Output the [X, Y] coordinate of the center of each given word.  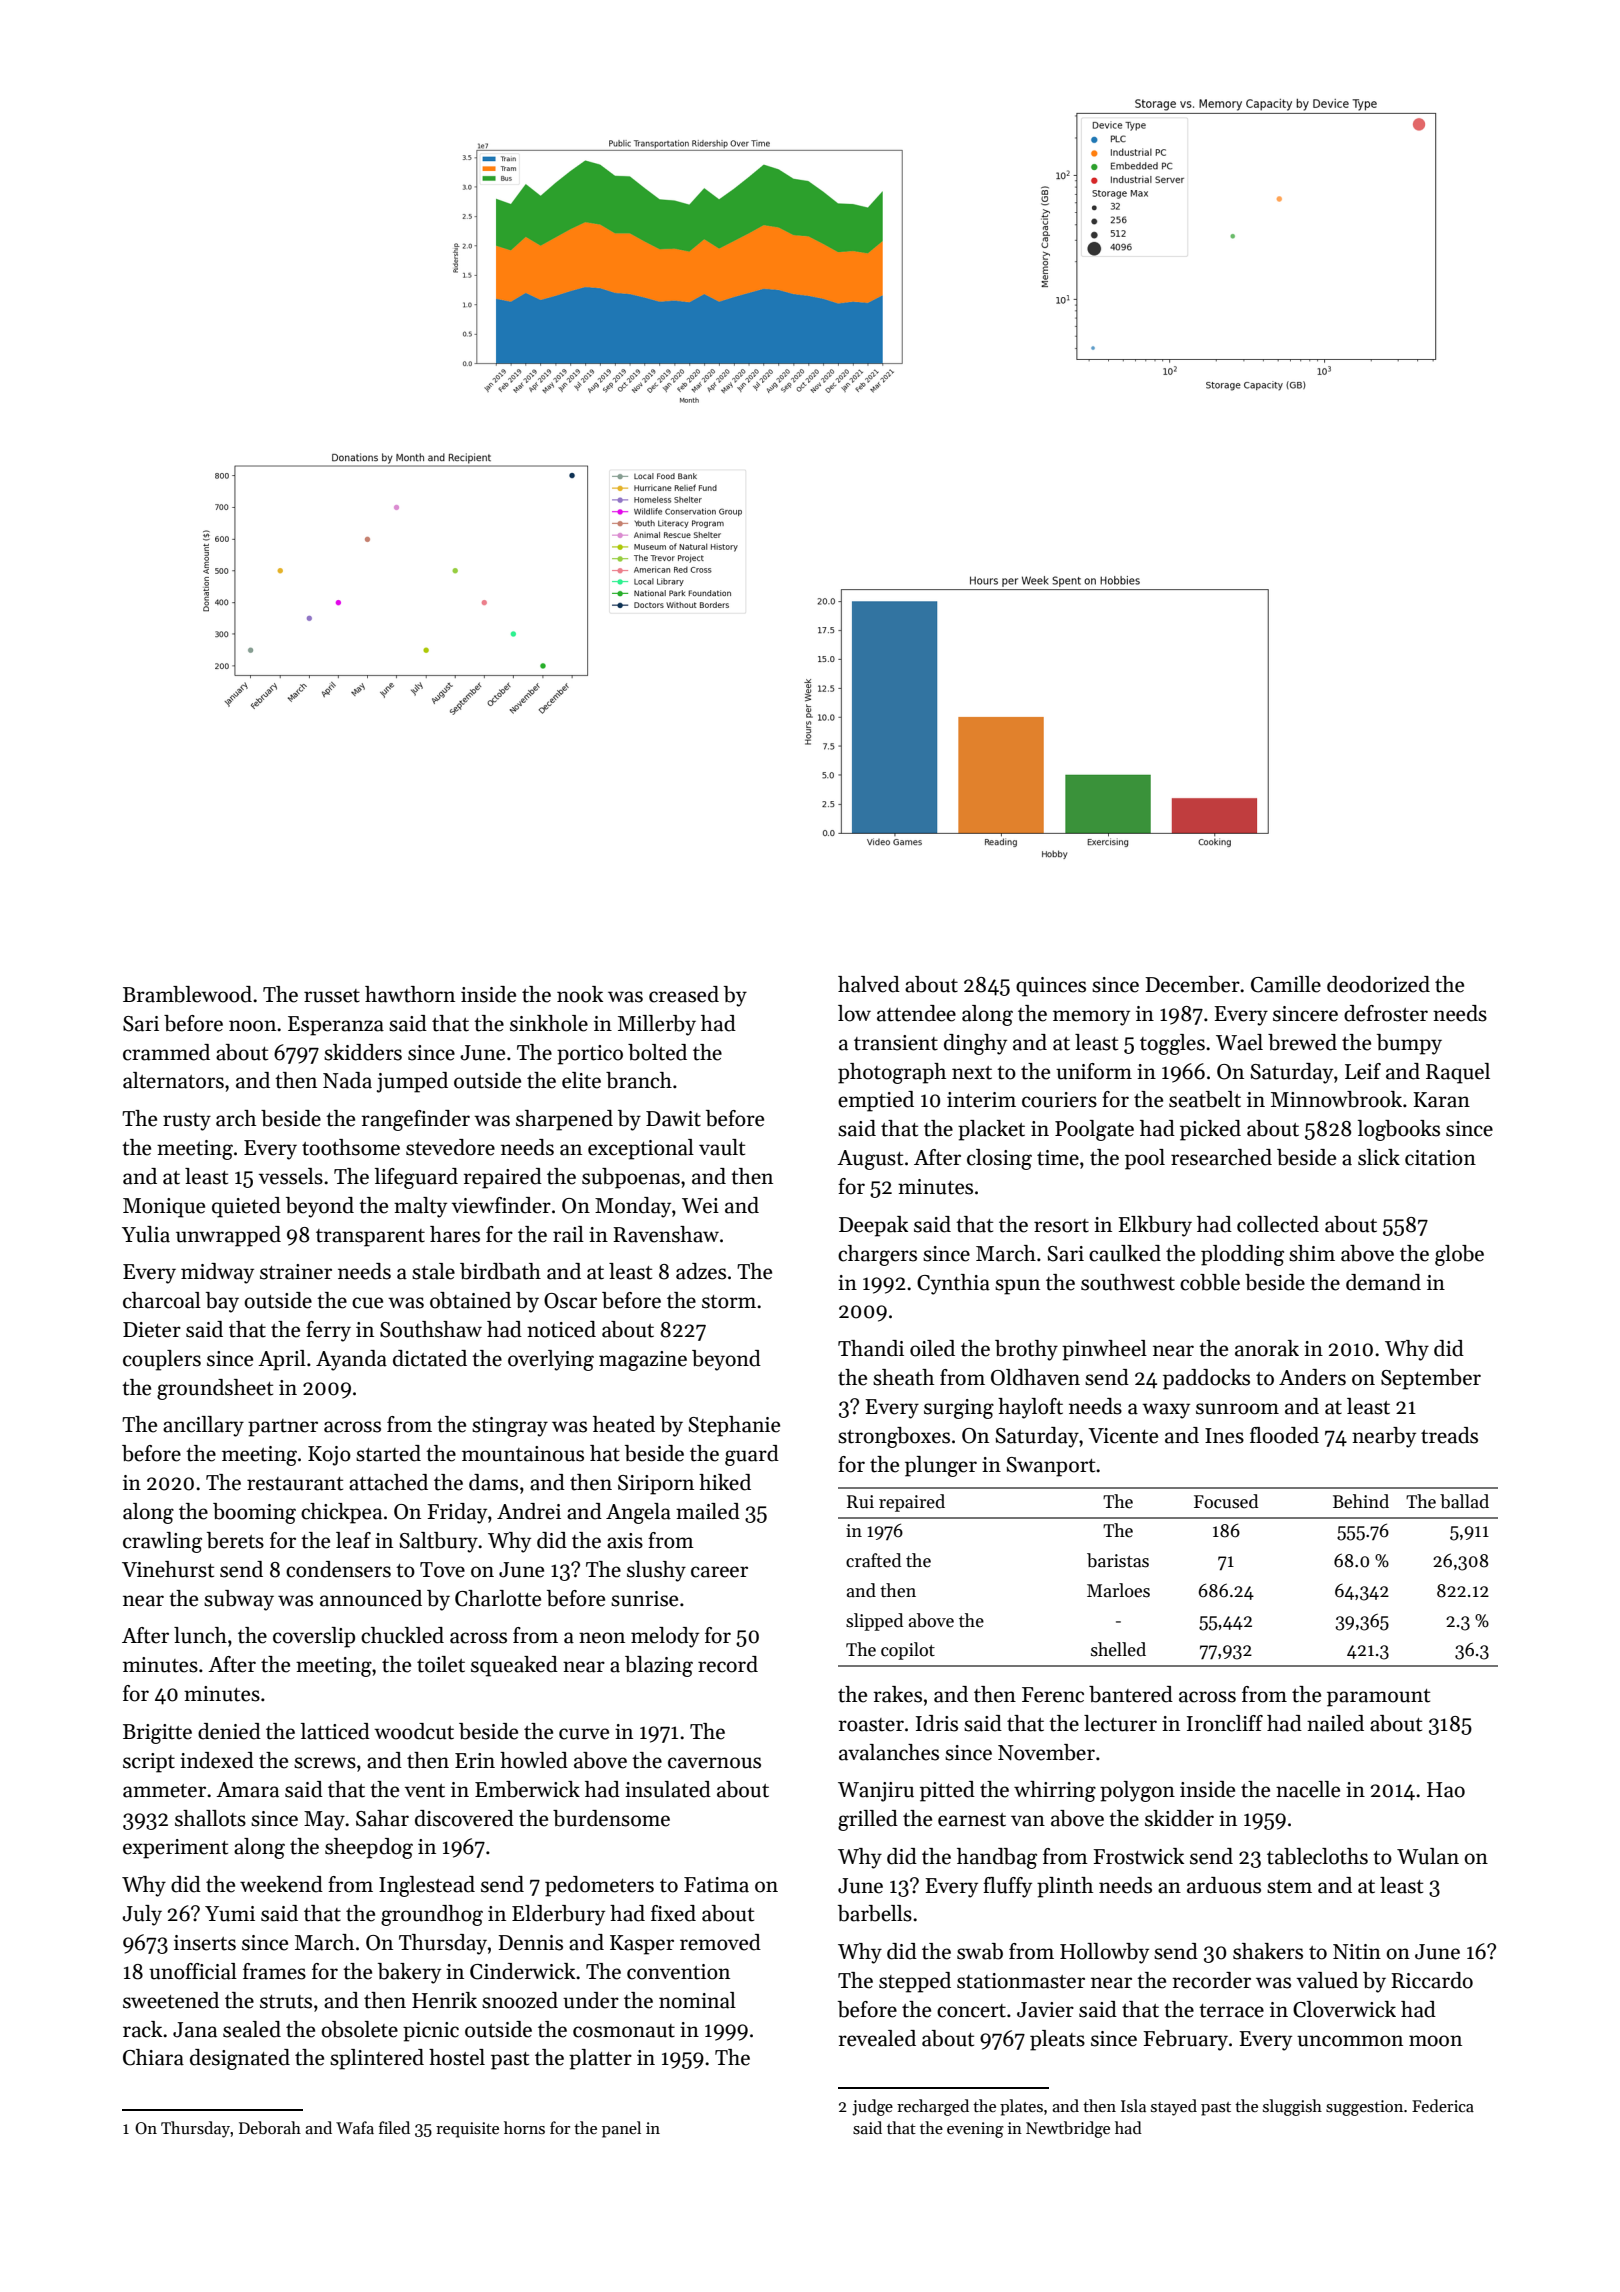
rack [142, 2029]
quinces [1051, 987]
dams [493, 1482]
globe [1459, 1255]
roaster [871, 1725]
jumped [412, 1082]
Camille [1286, 984]
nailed [1335, 1723]
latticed [335, 1731]
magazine [643, 1361]
